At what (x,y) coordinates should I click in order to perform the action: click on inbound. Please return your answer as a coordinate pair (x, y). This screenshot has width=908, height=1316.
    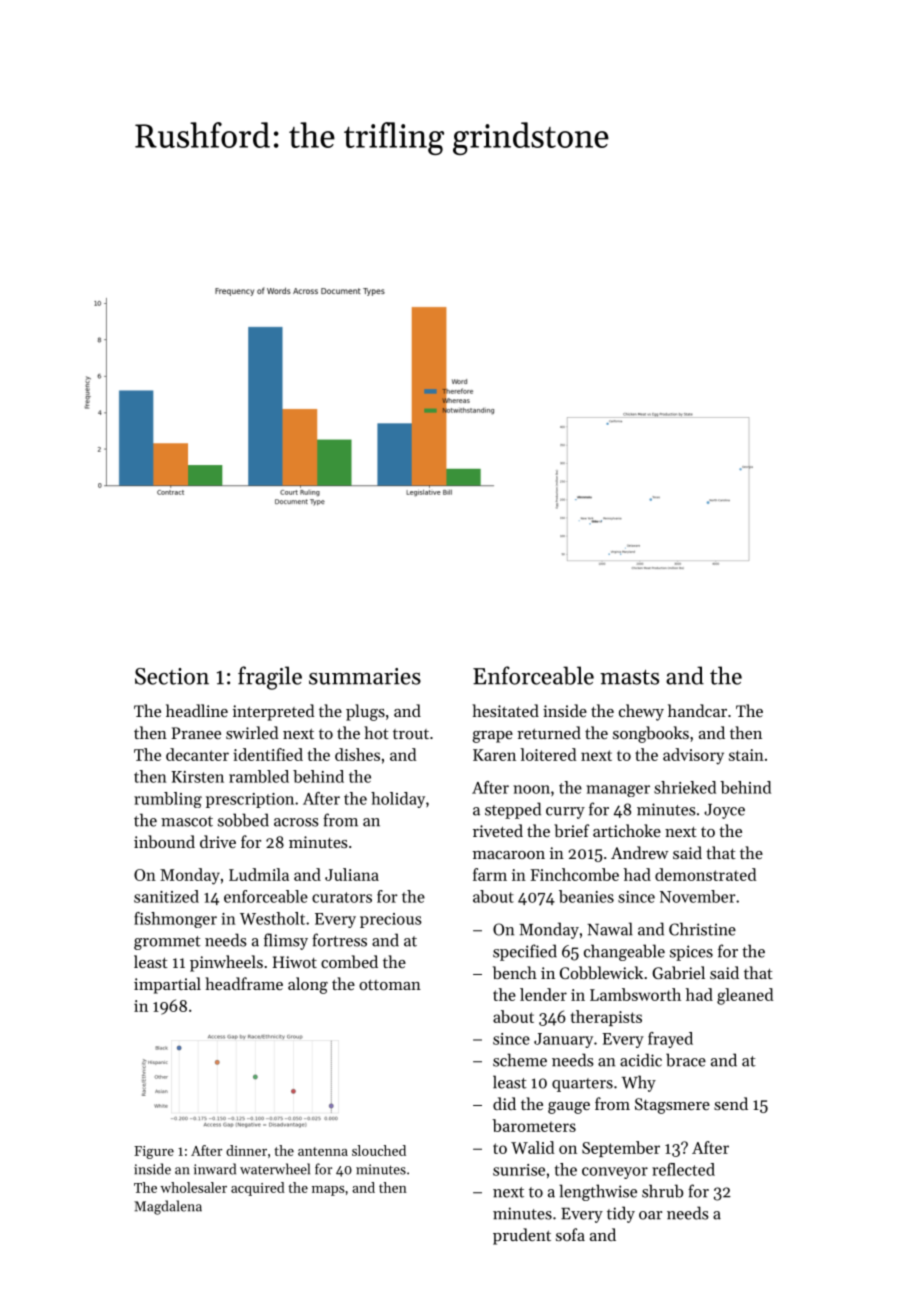
    Looking at the image, I should click on (164, 841).
